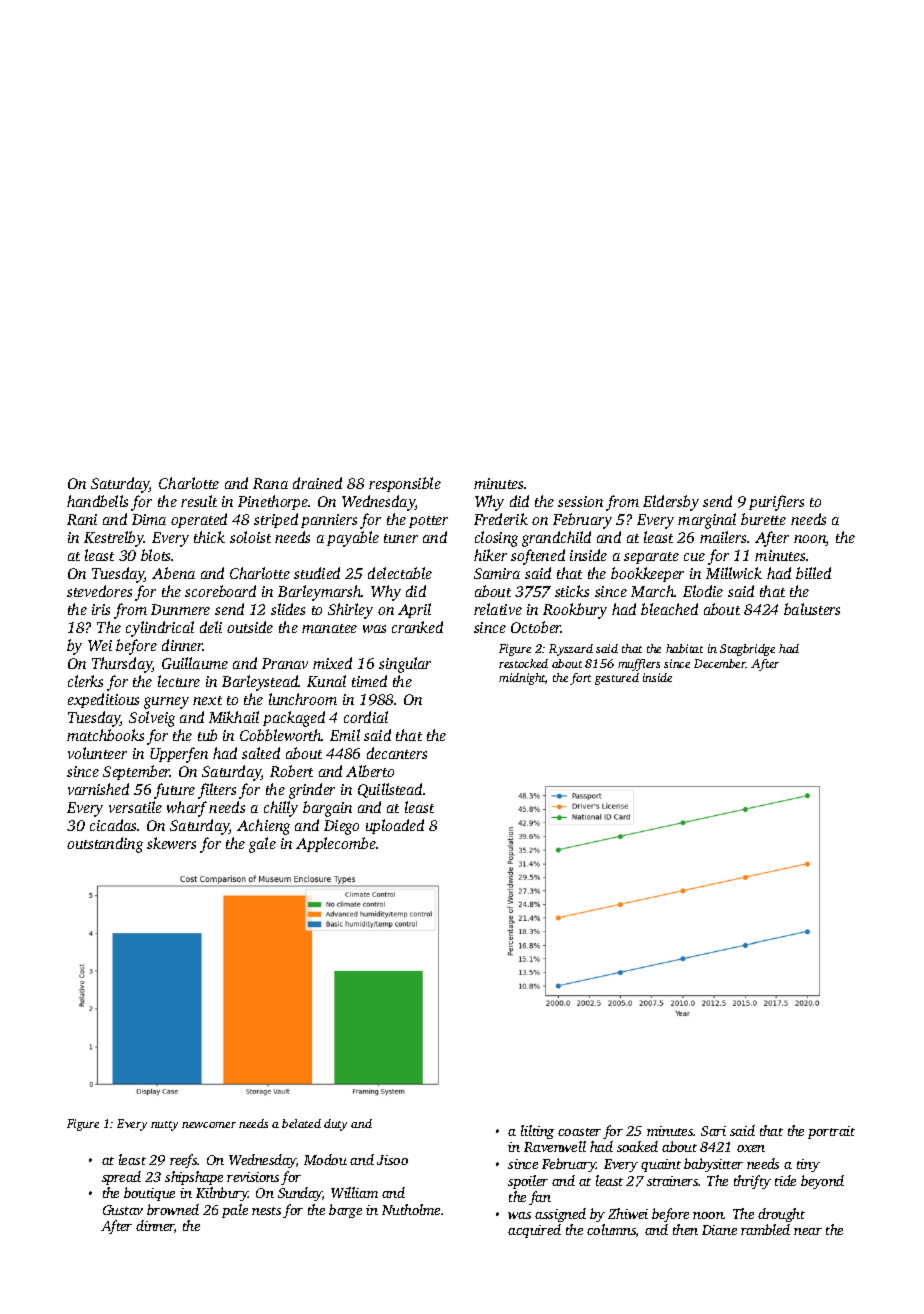  What do you see at coordinates (639, 665) in the page?
I see `mufflers` at bounding box center [639, 665].
